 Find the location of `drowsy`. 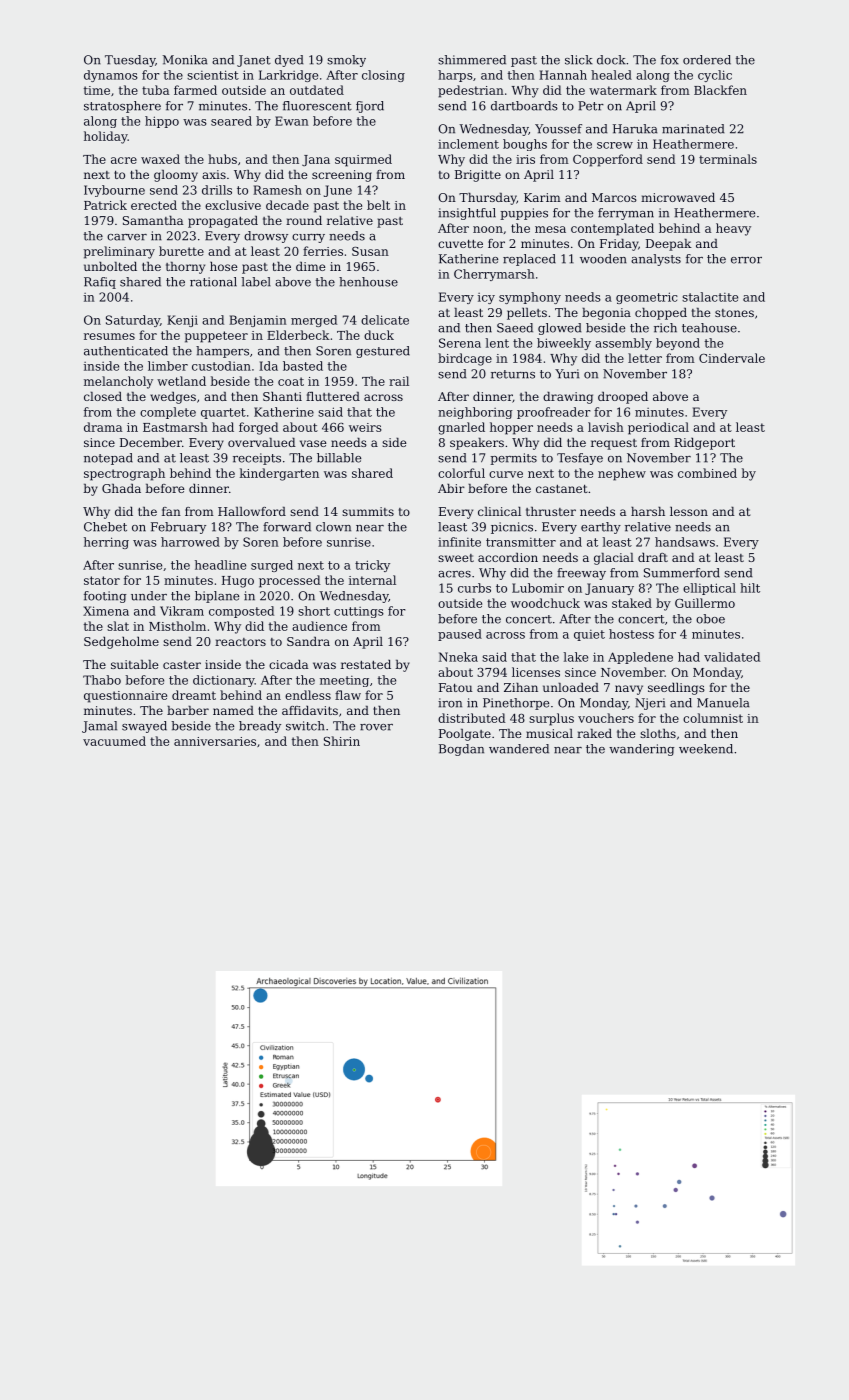

drowsy is located at coordinates (266, 237).
